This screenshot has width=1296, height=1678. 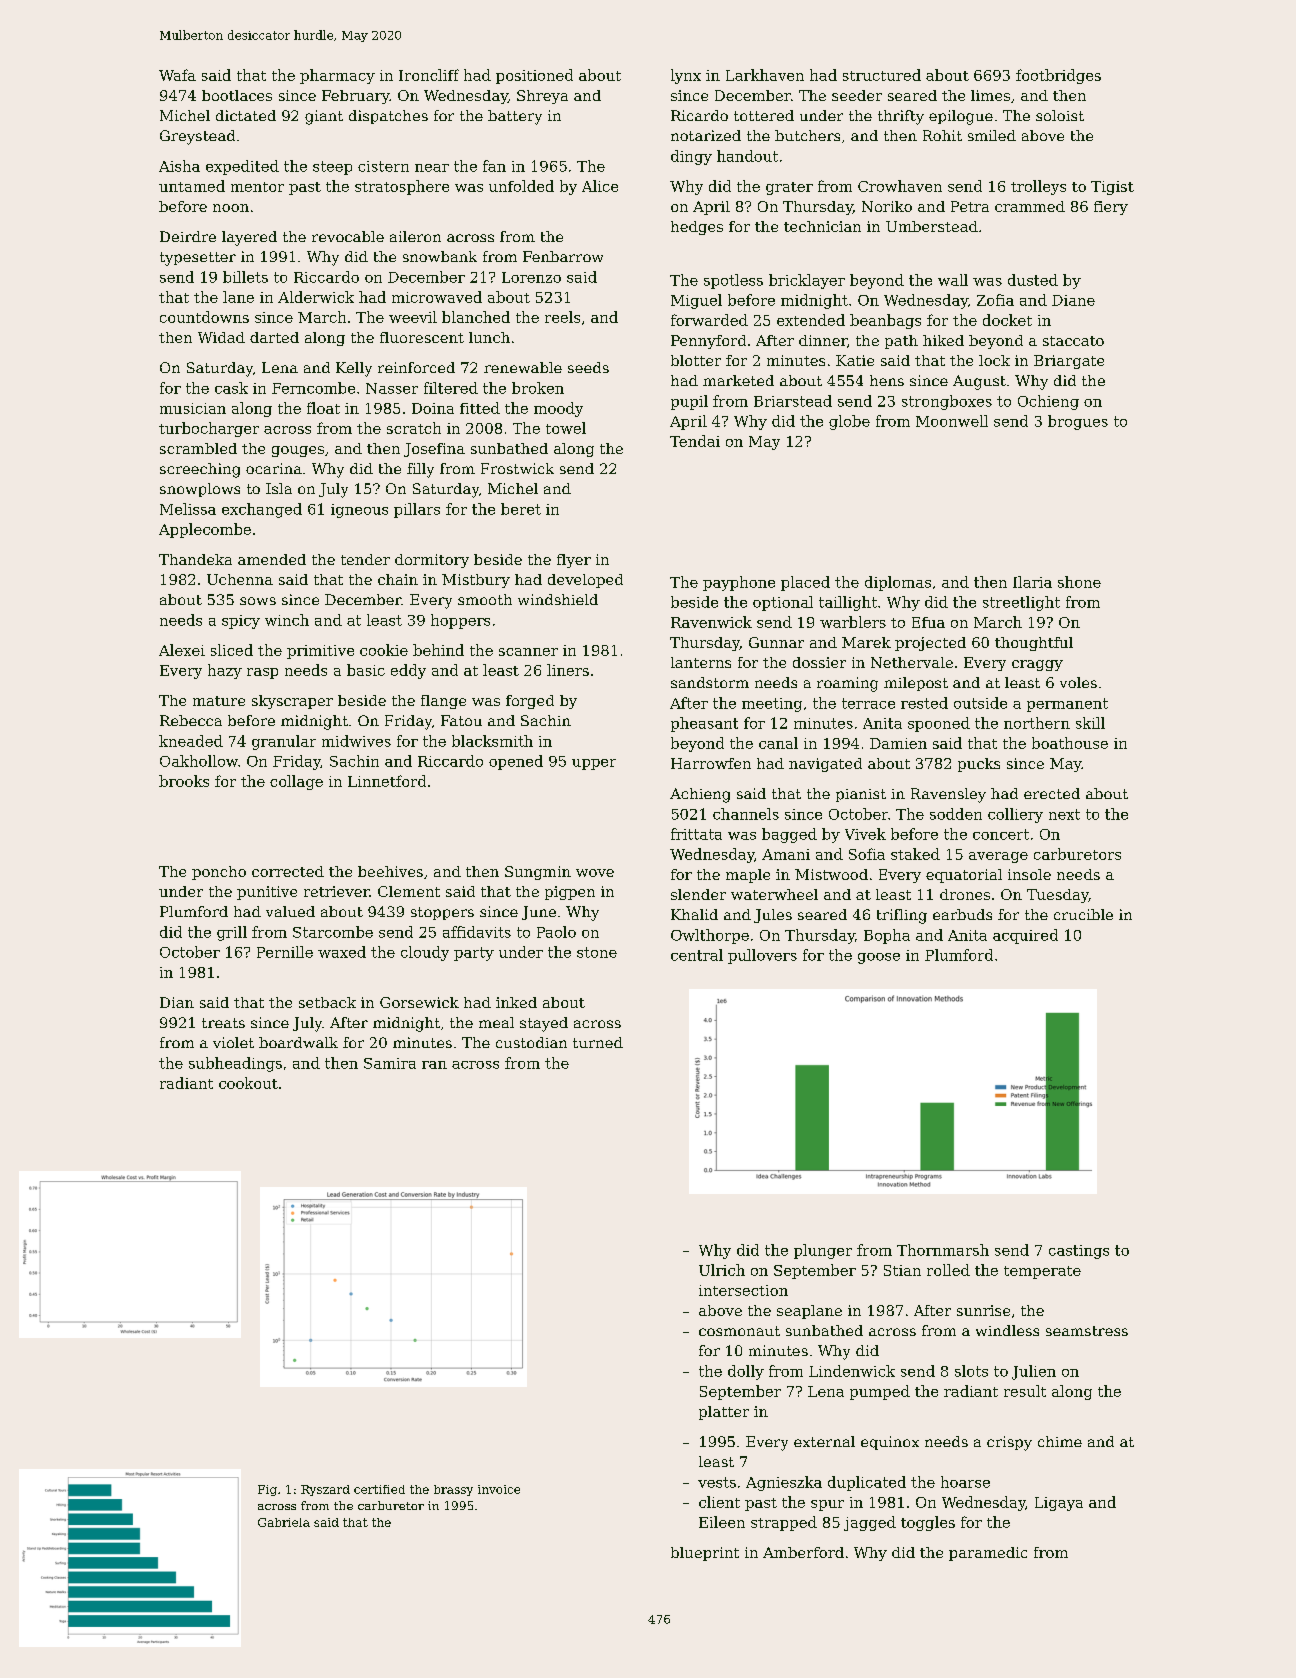 What do you see at coordinates (979, 765) in the screenshot?
I see `pucks` at bounding box center [979, 765].
